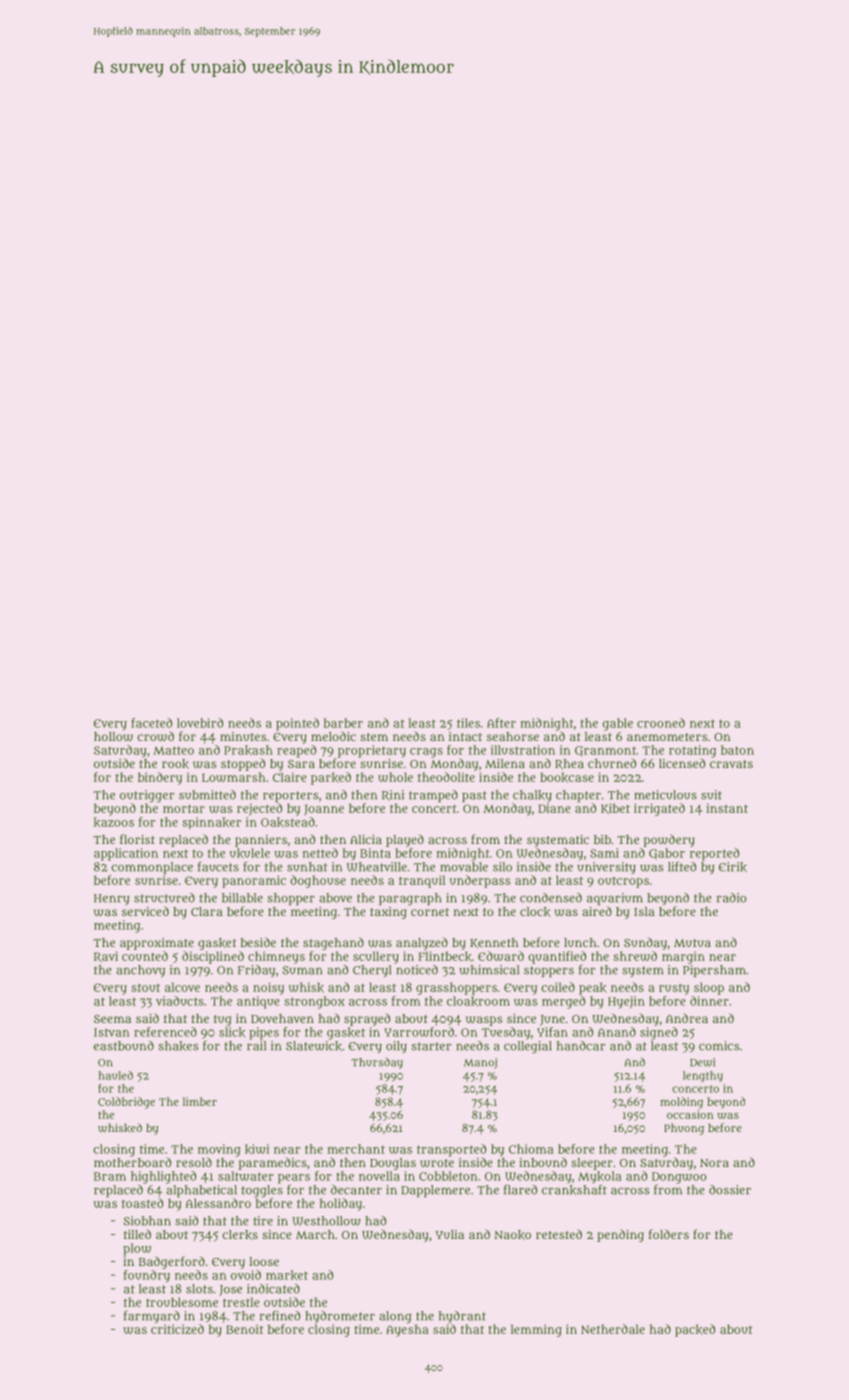 This page has height=1400, width=849. Describe the element at coordinates (667, 853) in the page. I see `Gabor` at that location.
